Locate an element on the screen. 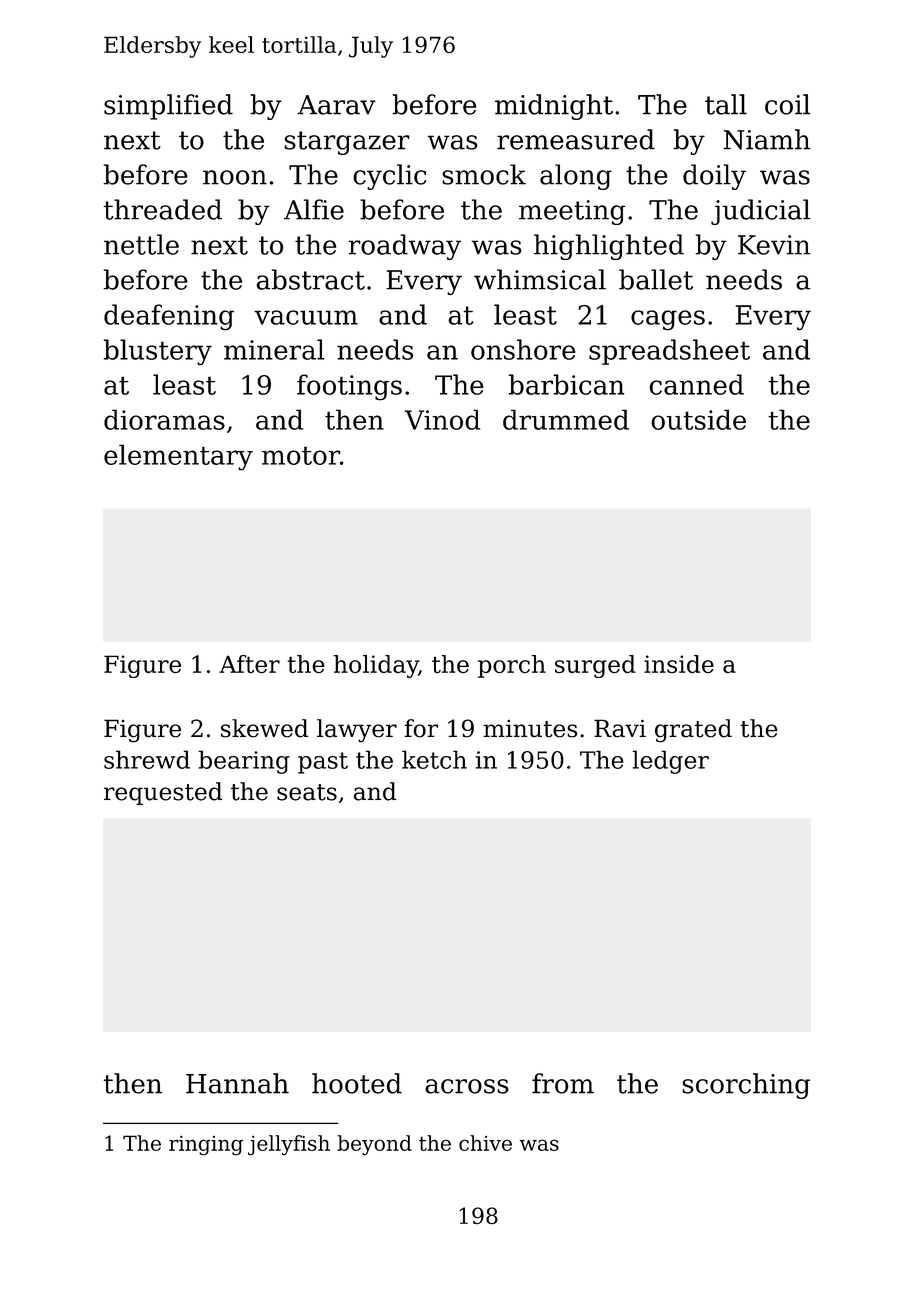 The width and height of the screenshot is (914, 1297). coil is located at coordinates (787, 104).
